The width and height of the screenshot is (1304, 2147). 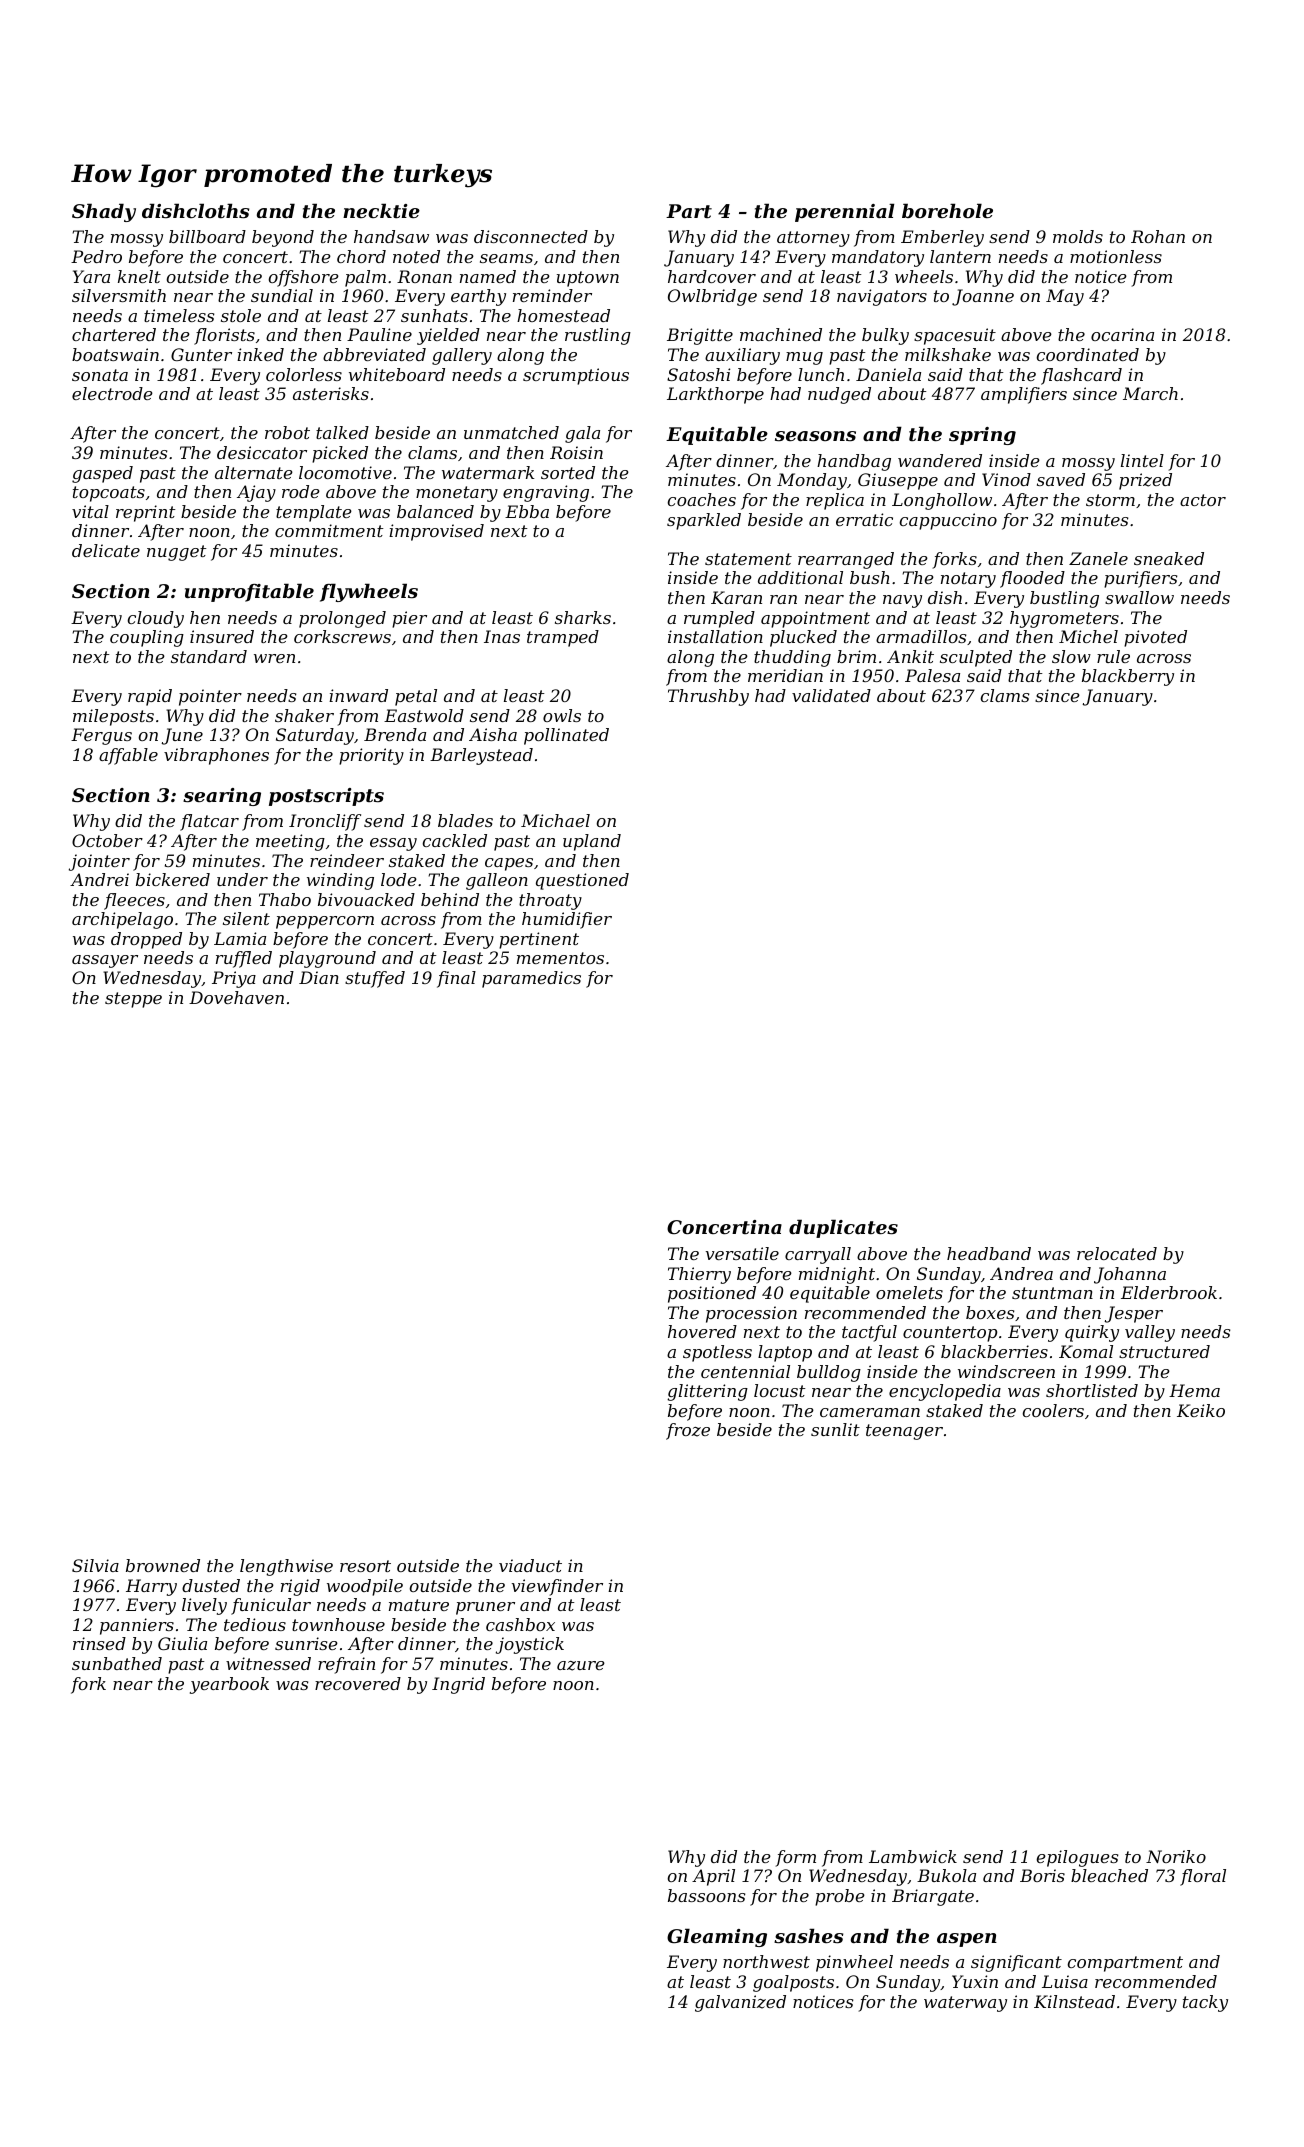 I want to click on steppe, so click(x=133, y=1000).
